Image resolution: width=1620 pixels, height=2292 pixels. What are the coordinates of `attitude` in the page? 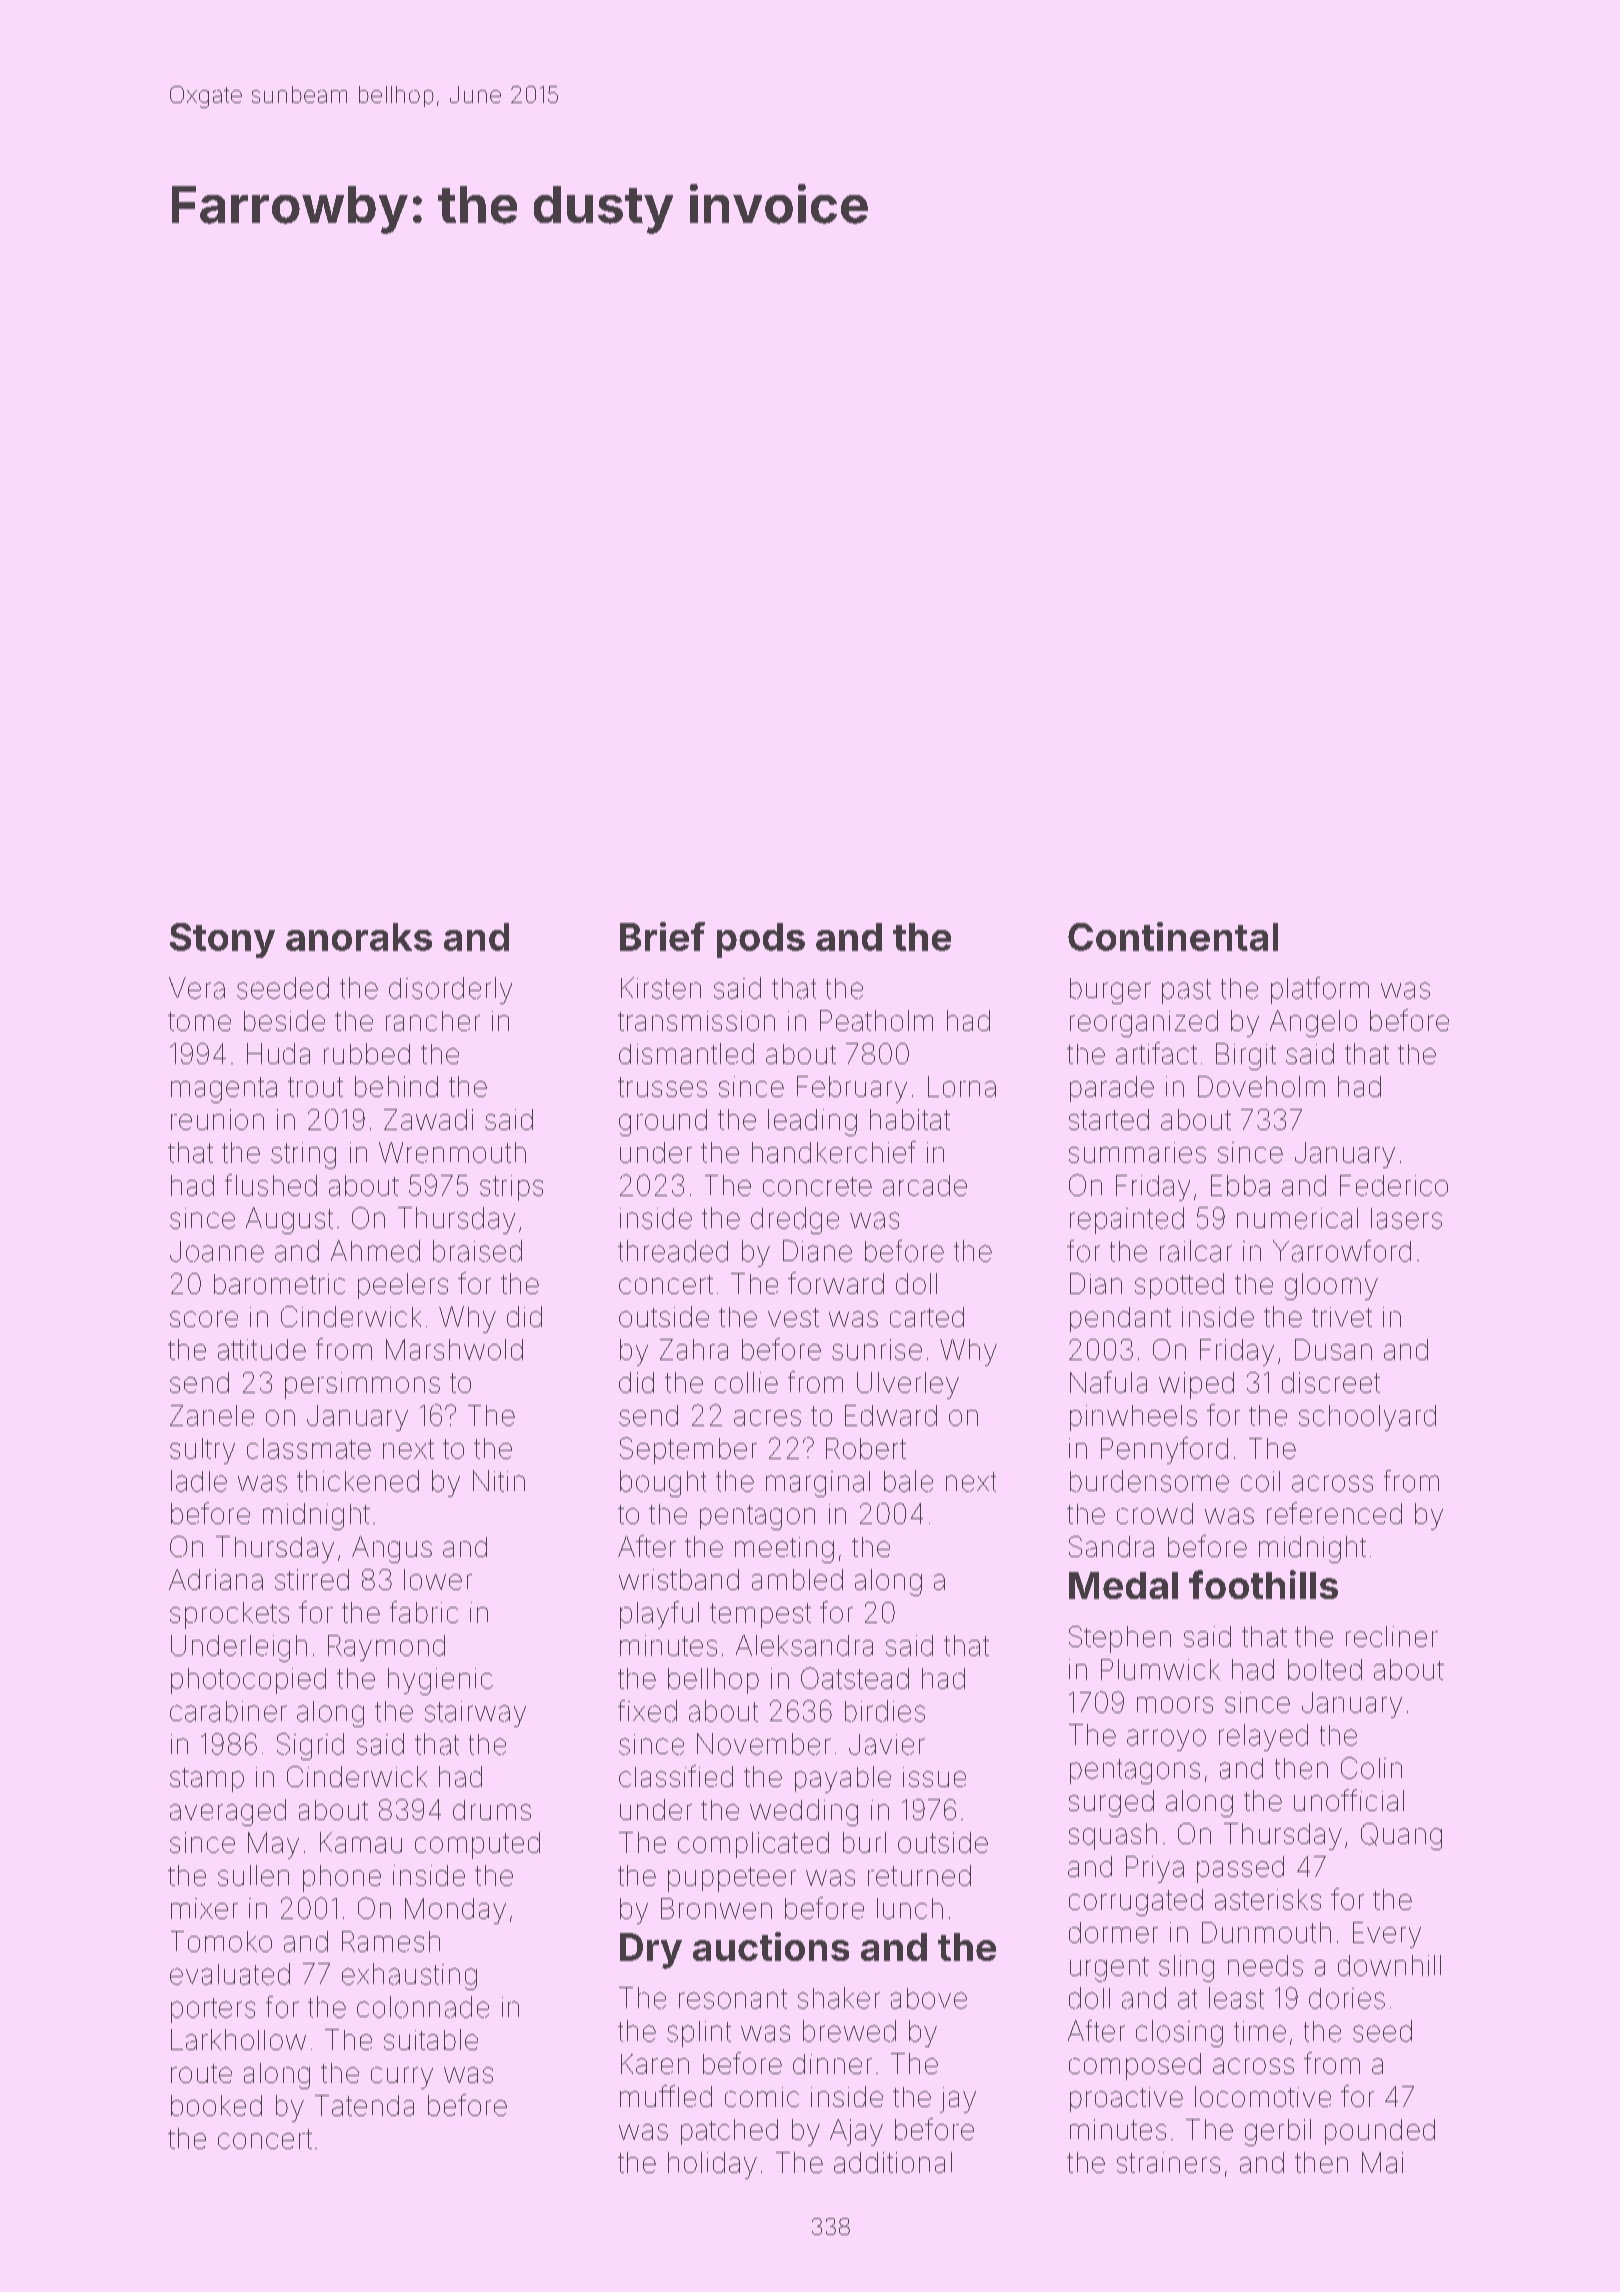 It's located at (262, 1349).
